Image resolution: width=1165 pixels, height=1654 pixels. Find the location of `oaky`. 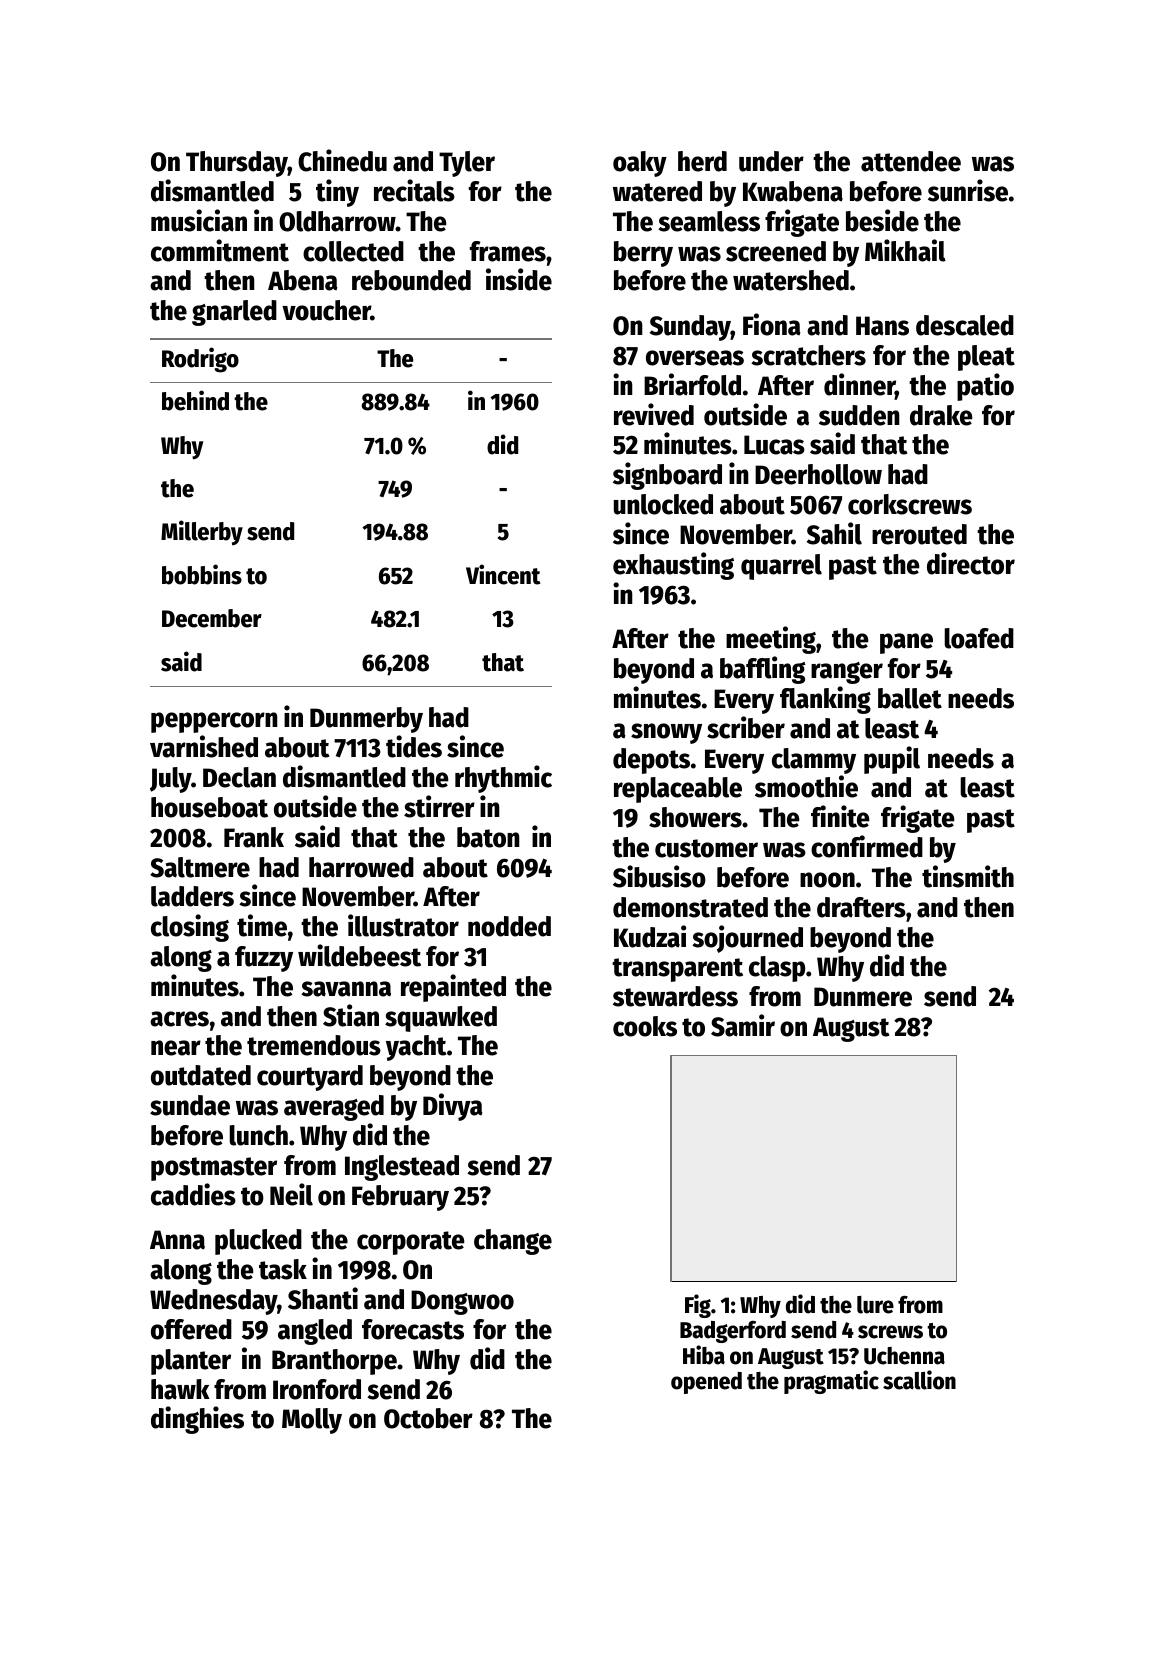

oaky is located at coordinates (640, 164).
